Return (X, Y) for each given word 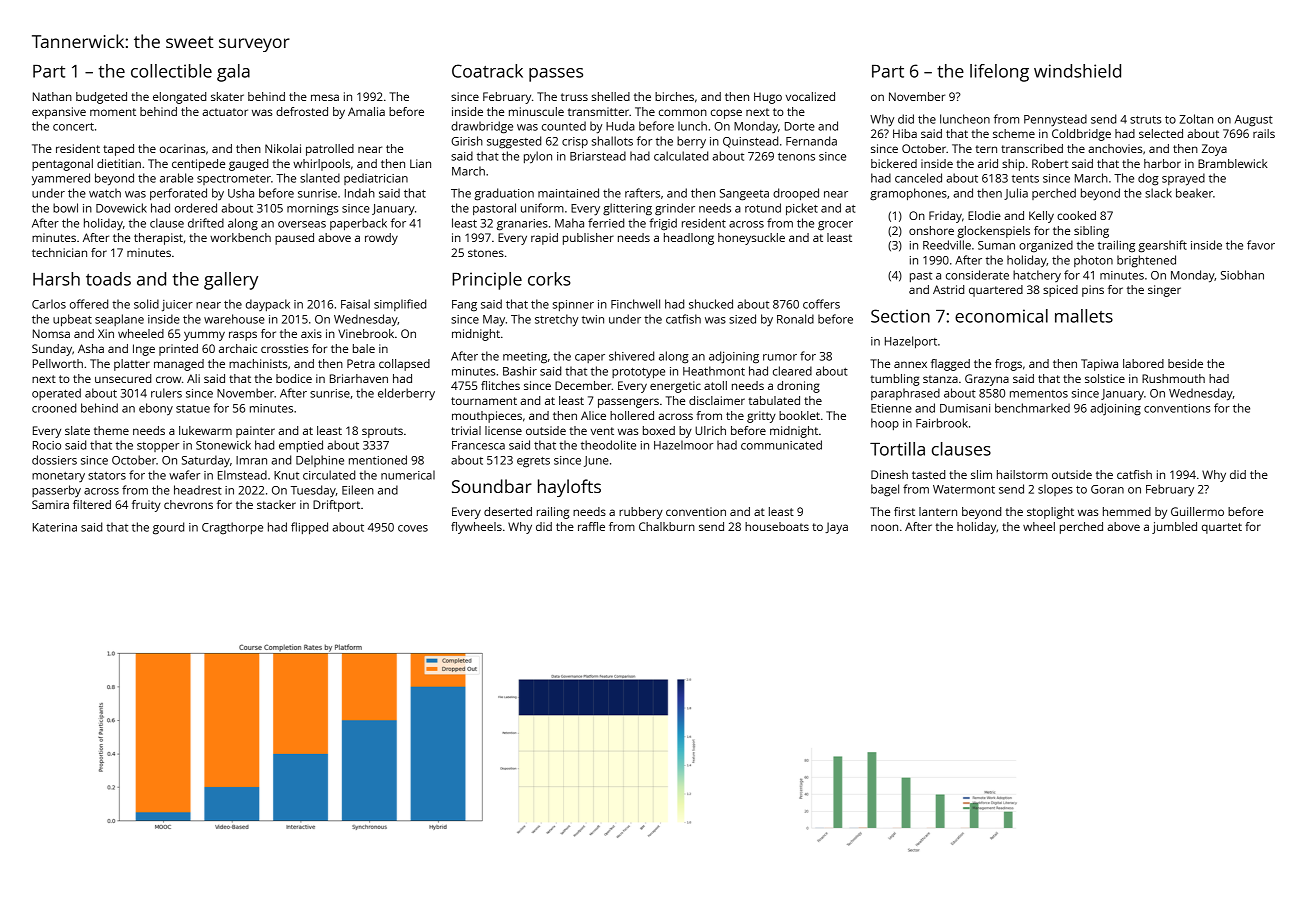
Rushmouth (1173, 378)
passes (556, 75)
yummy (204, 336)
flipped (309, 528)
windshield (1077, 71)
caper (590, 358)
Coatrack (487, 71)
